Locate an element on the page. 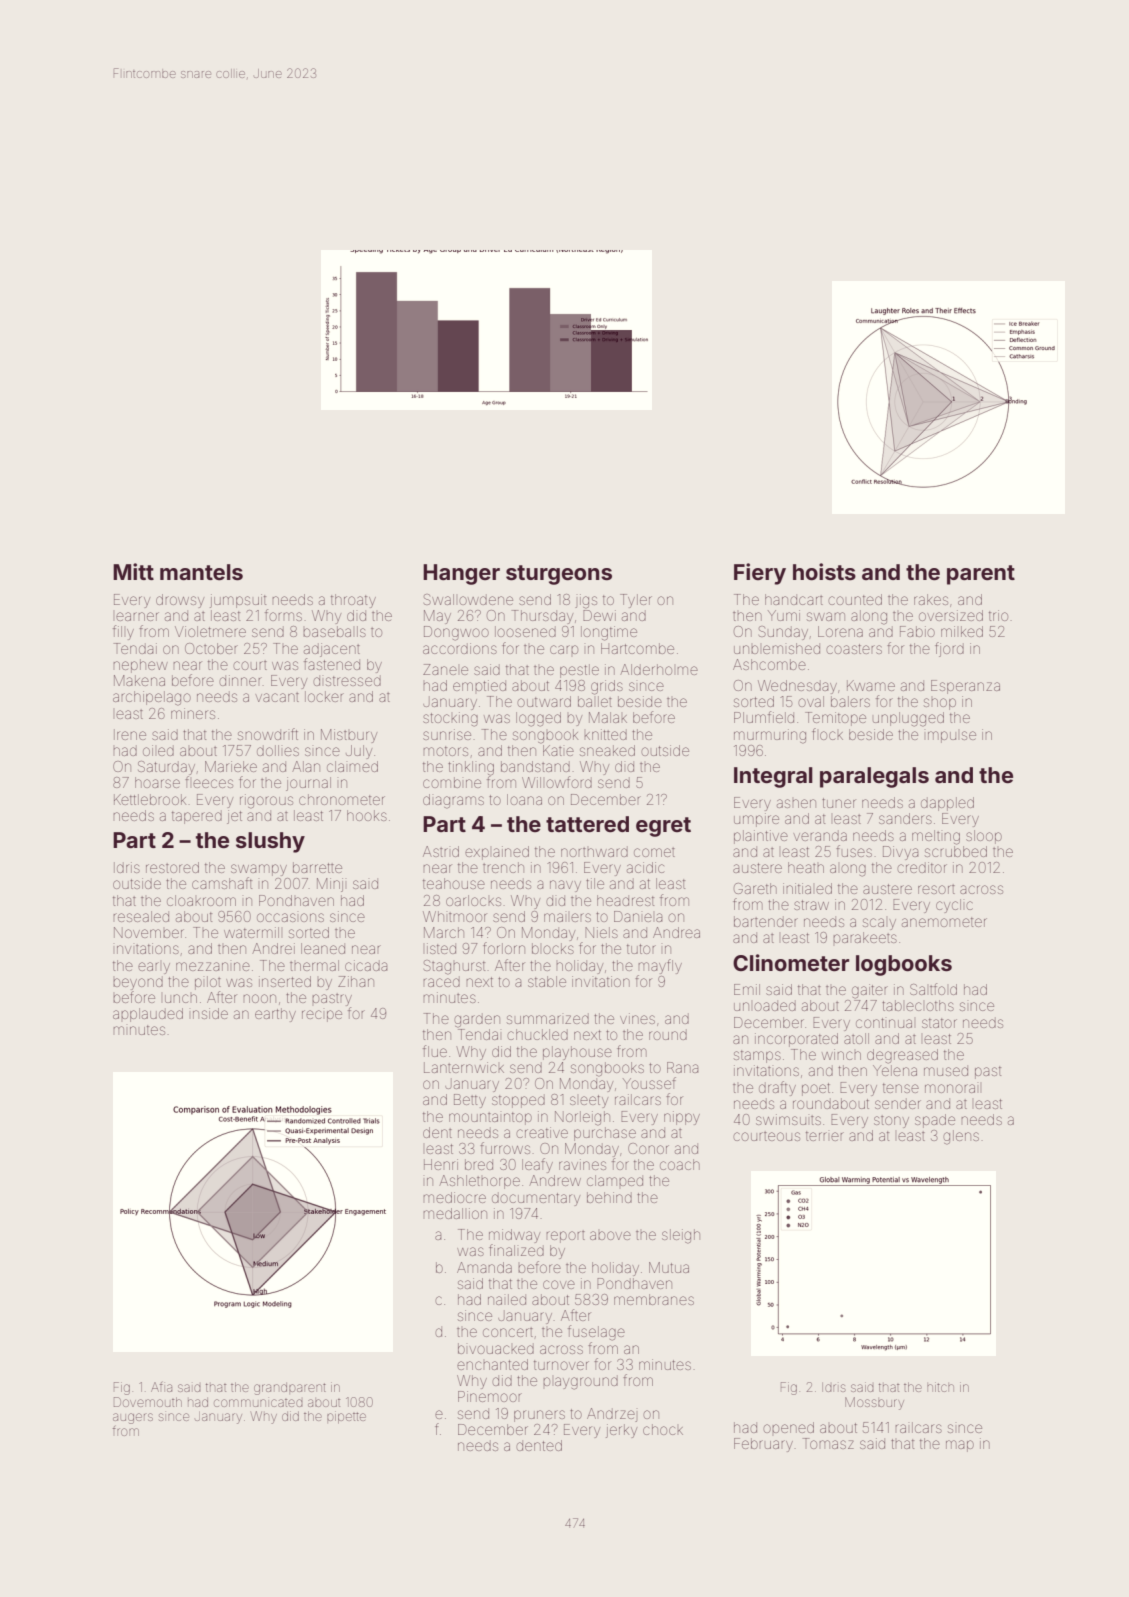 This document has width=1129, height=1597. augers is located at coordinates (133, 1418).
